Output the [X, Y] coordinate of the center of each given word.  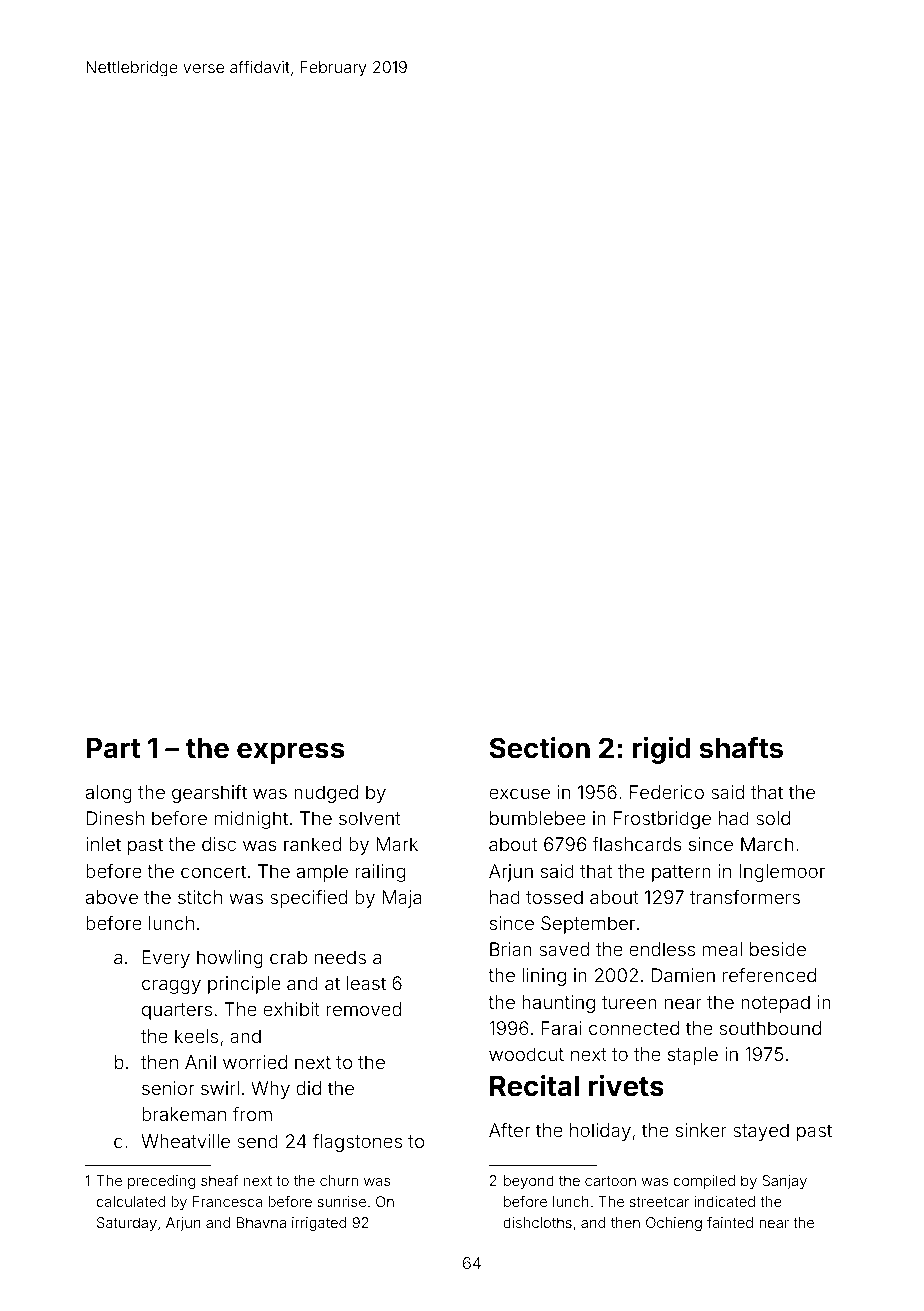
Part [113, 748]
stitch [200, 897]
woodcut [526, 1054]
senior [168, 1088]
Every [166, 959]
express [290, 753]
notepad [775, 1004]
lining [544, 977]
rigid [661, 750]
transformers [745, 897]
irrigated [319, 1224]
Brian [511, 949]
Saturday [127, 1224]
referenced [769, 975]
